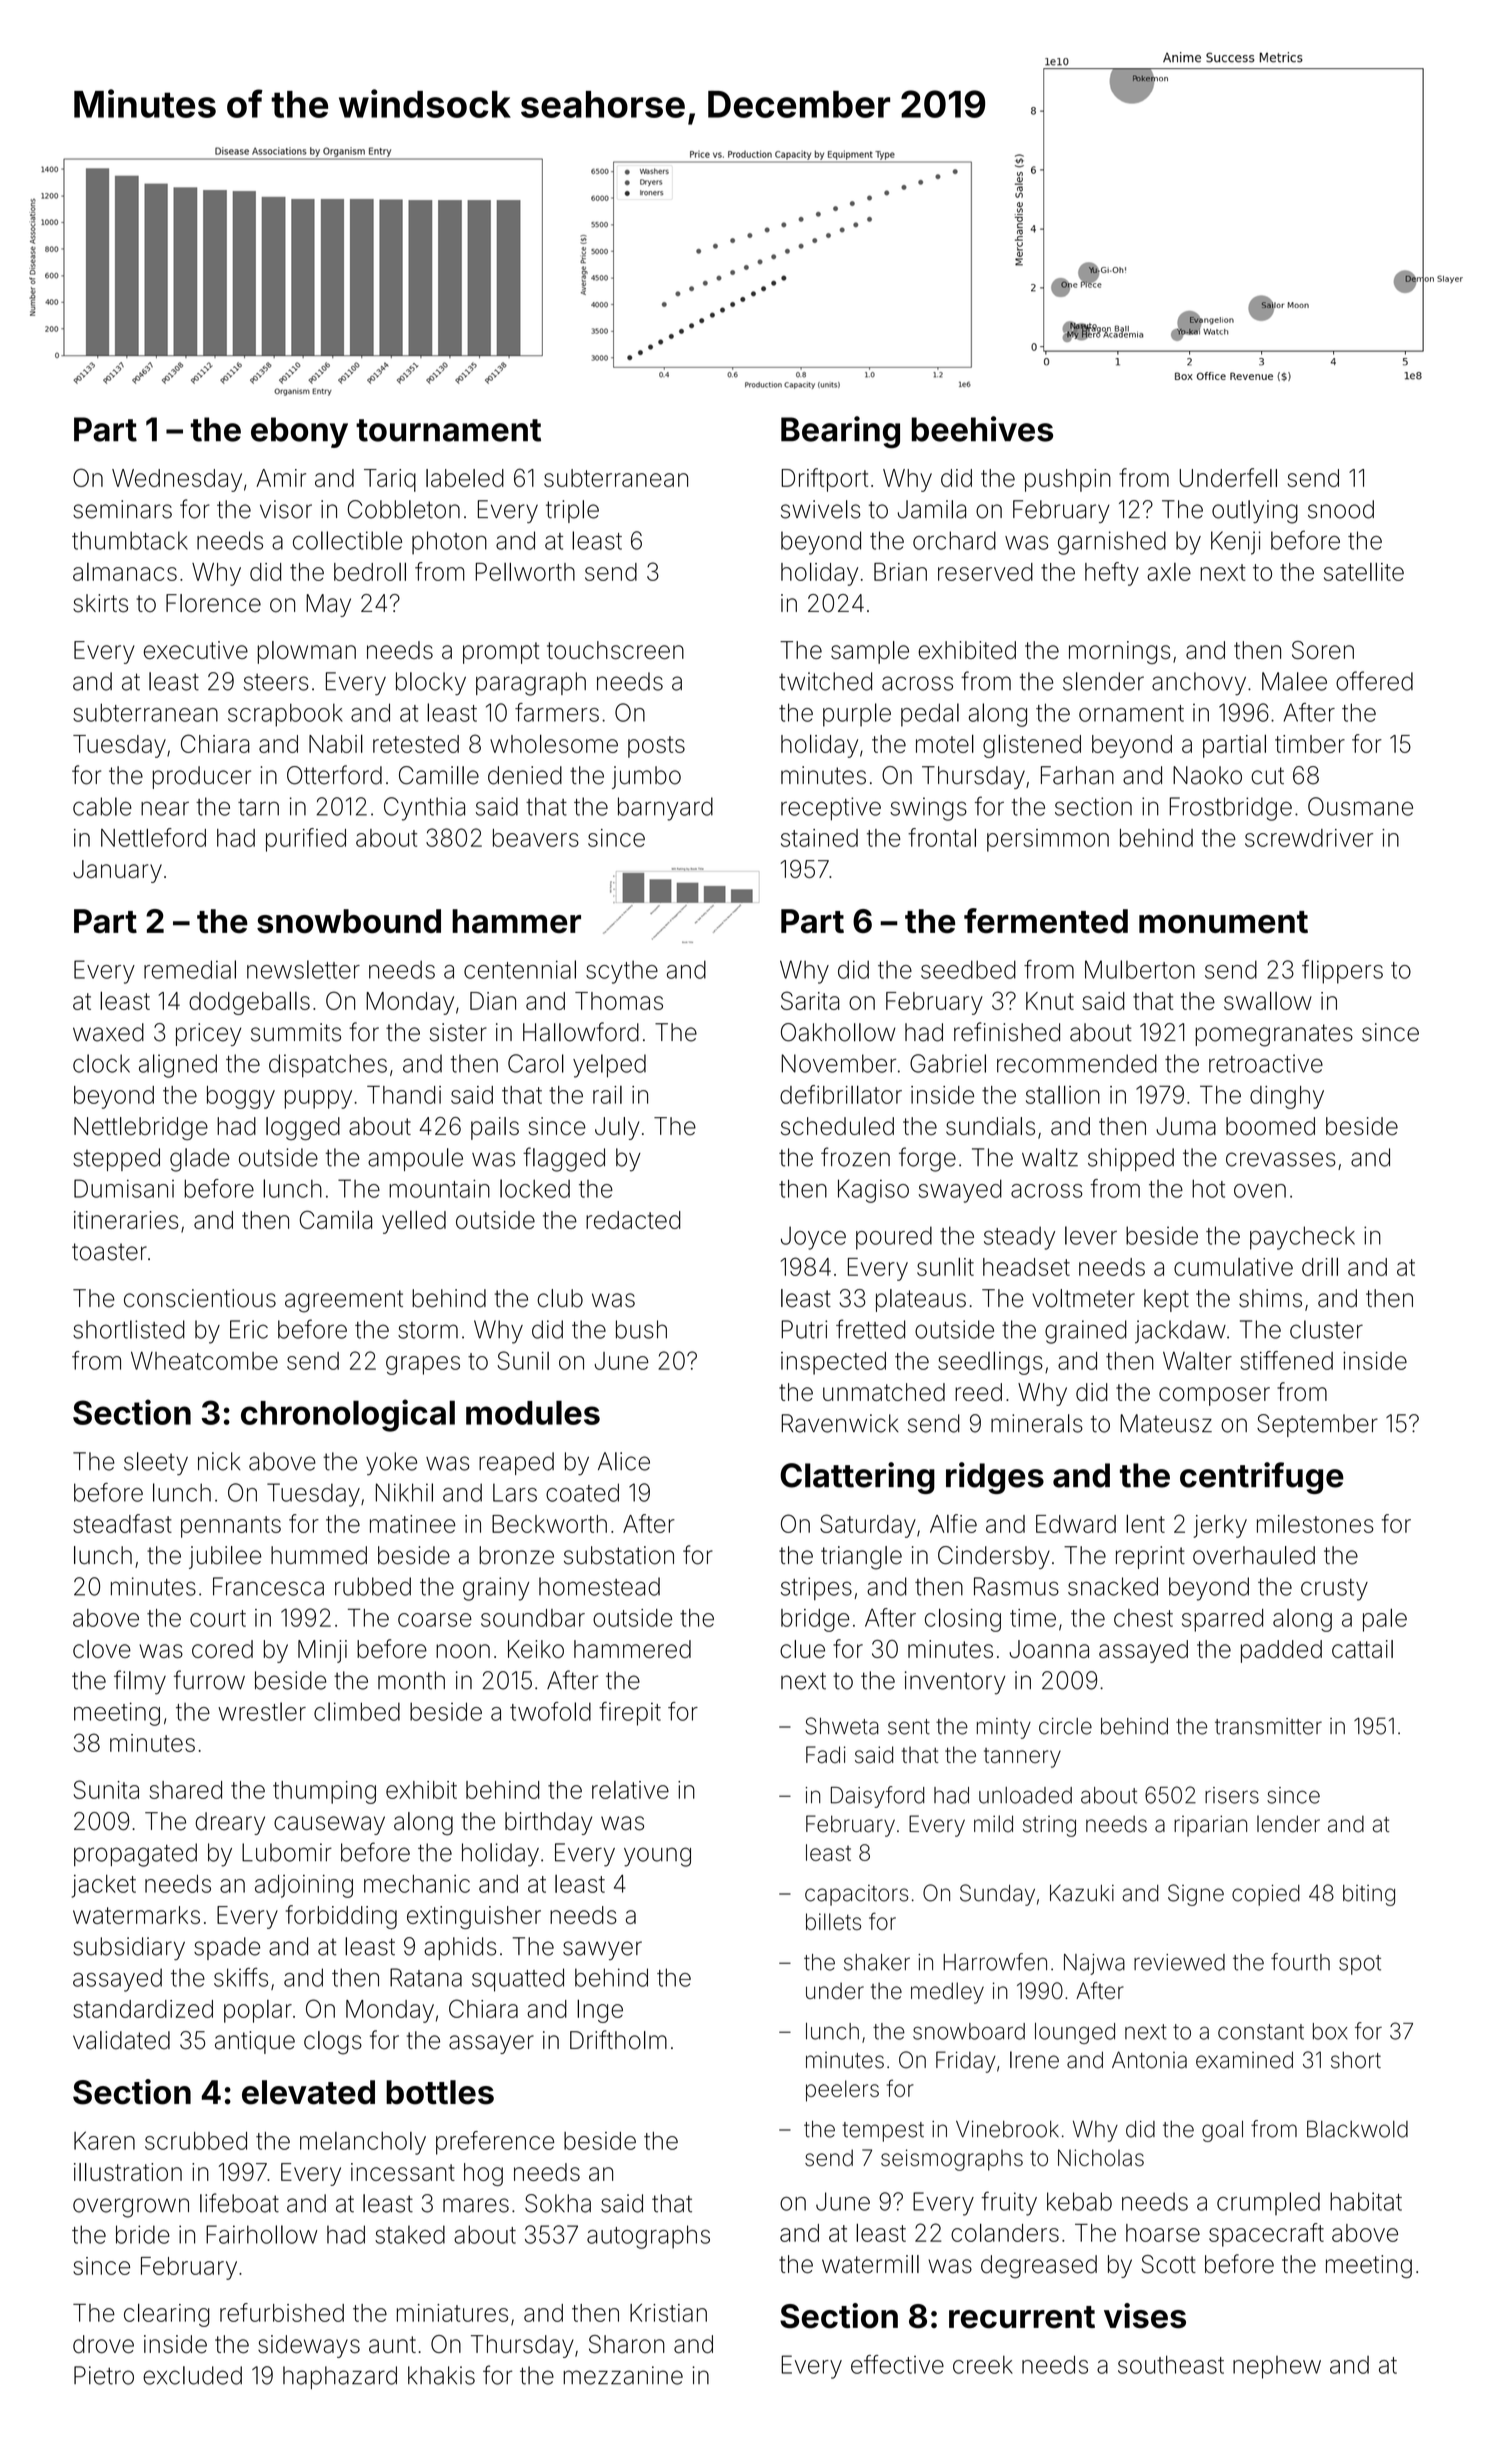 This screenshot has height=2464, width=1496. What do you see at coordinates (1268, 1726) in the screenshot?
I see `transmitter` at bounding box center [1268, 1726].
